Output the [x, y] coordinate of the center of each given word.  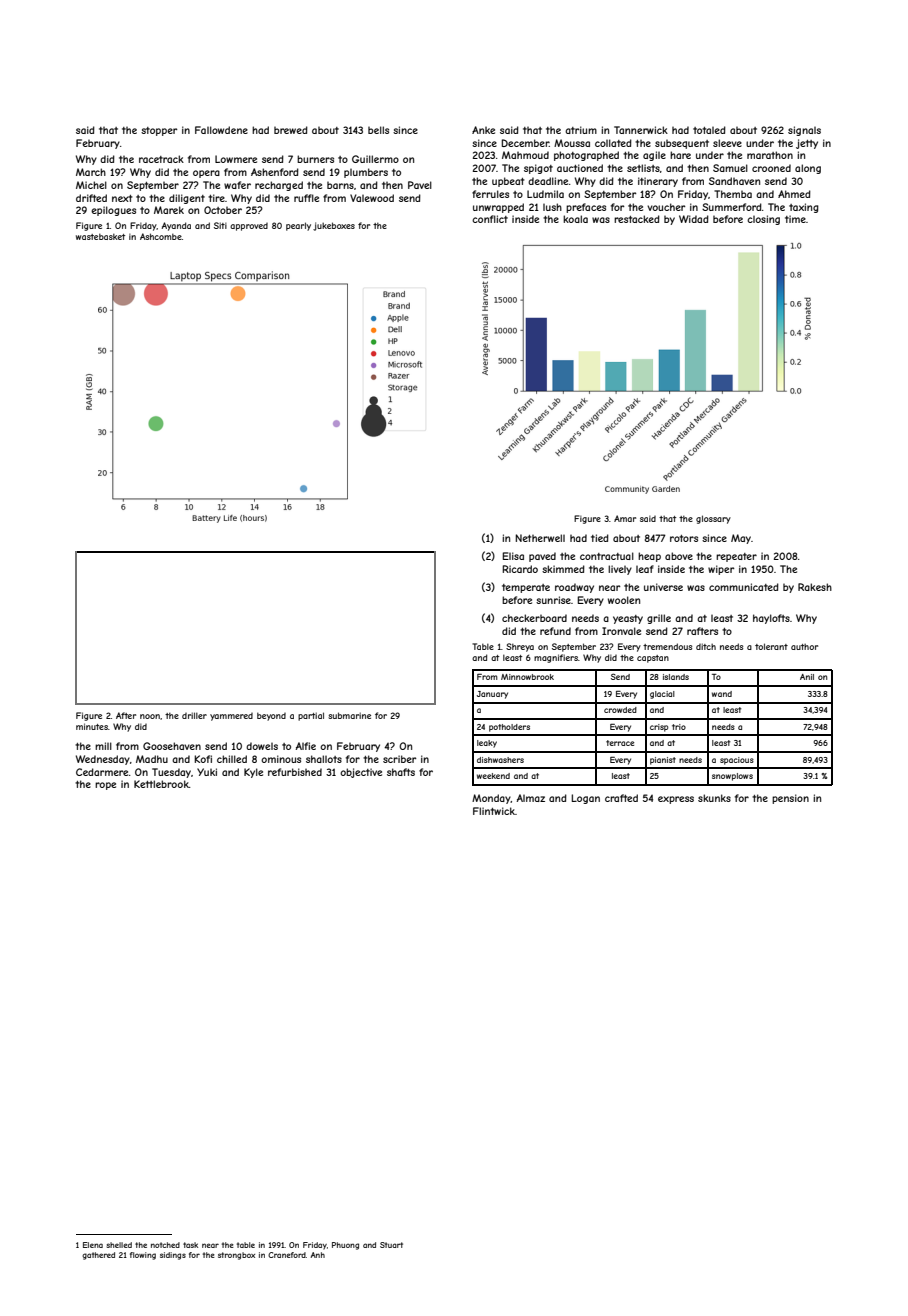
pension [790, 799]
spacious [737, 761]
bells [378, 130]
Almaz [531, 798]
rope [105, 786]
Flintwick [494, 811]
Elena [93, 1245]
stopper [159, 131]
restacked [637, 219]
